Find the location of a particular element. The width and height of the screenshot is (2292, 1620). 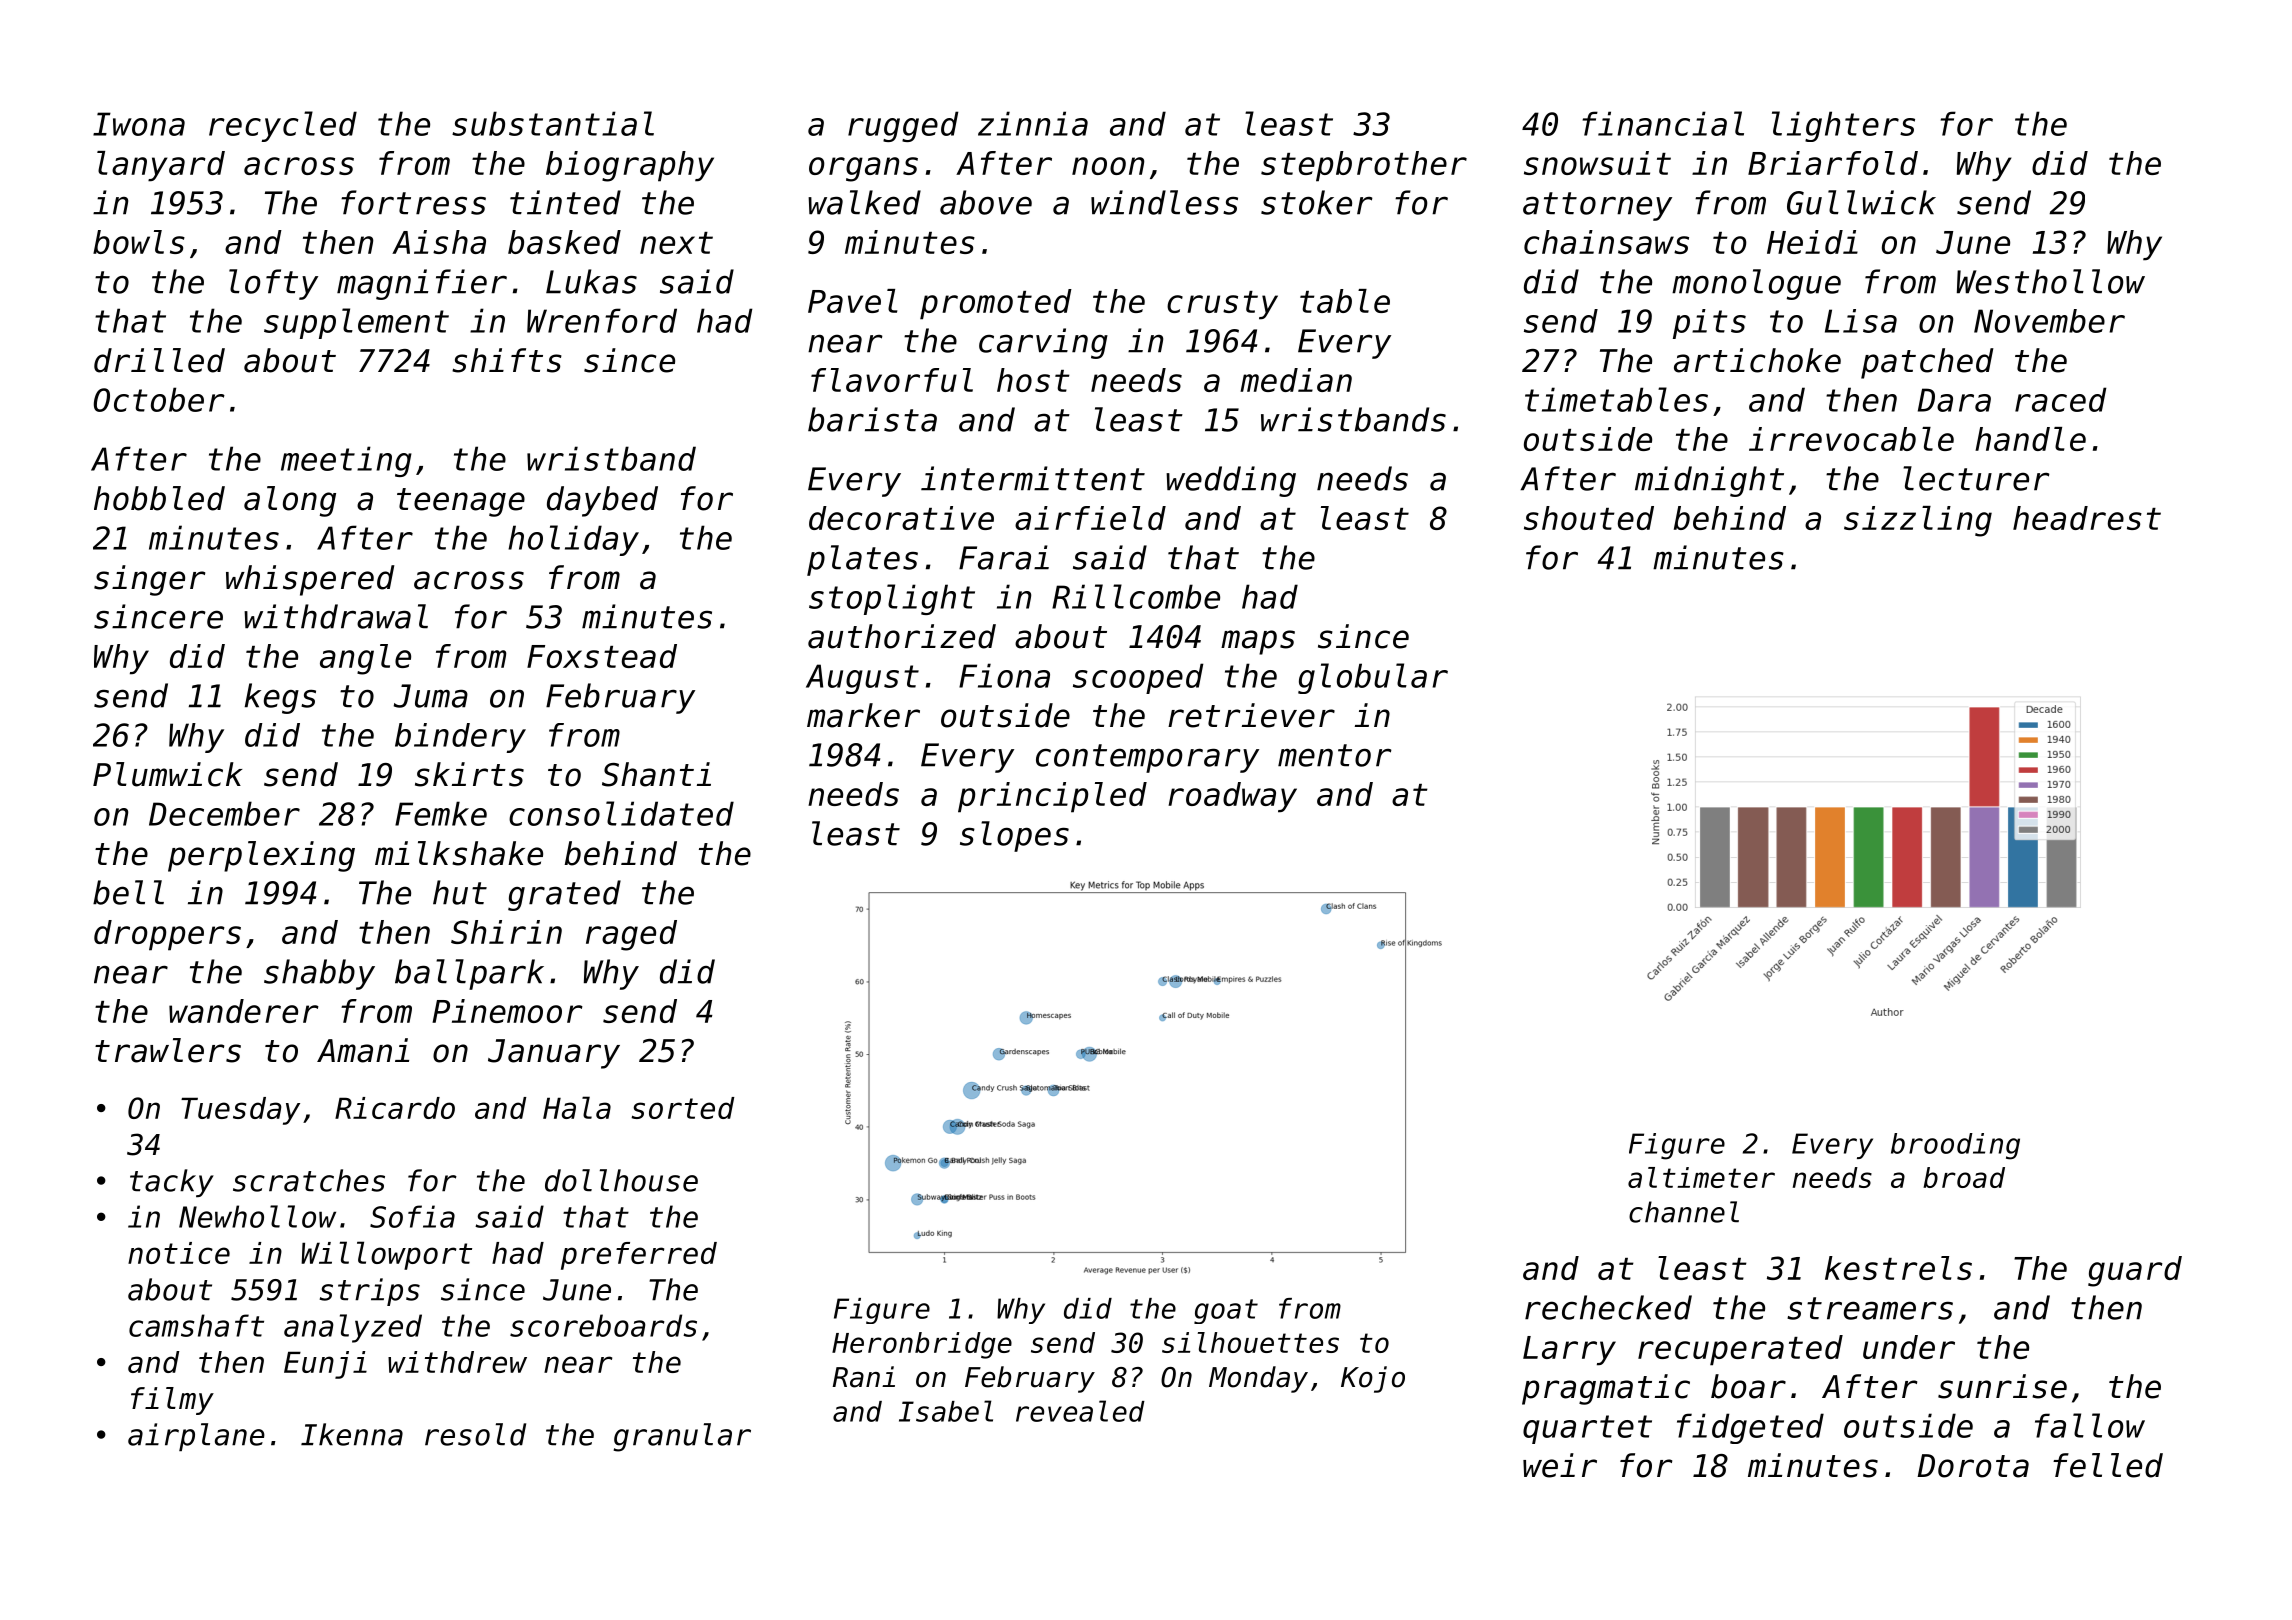

stoplight is located at coordinates (892, 599).
